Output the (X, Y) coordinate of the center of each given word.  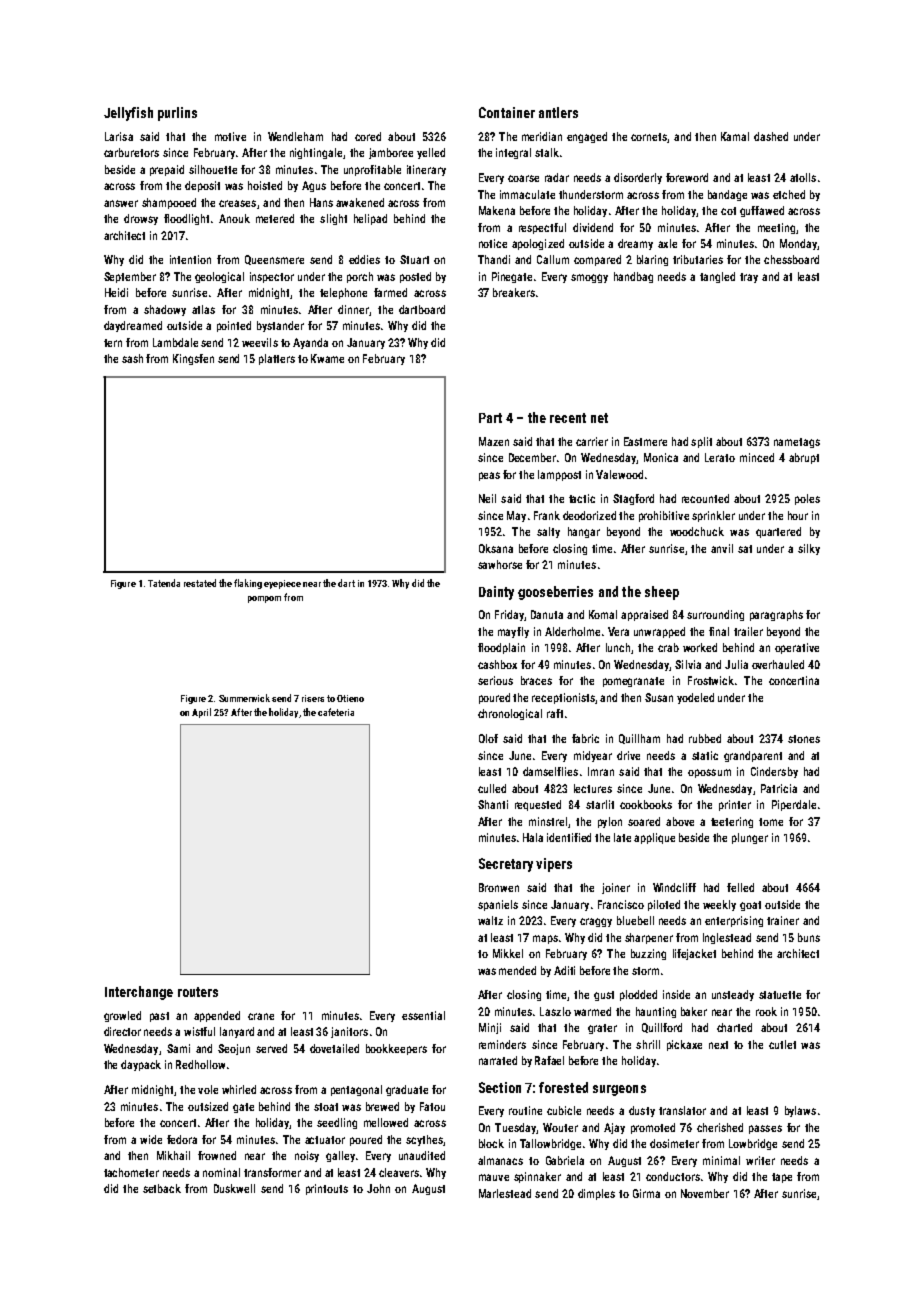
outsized (208, 1106)
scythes (424, 1140)
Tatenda (164, 583)
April (201, 713)
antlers (558, 112)
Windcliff (674, 887)
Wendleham (295, 136)
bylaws (800, 1111)
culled (492, 788)
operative (797, 648)
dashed (771, 136)
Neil (487, 498)
